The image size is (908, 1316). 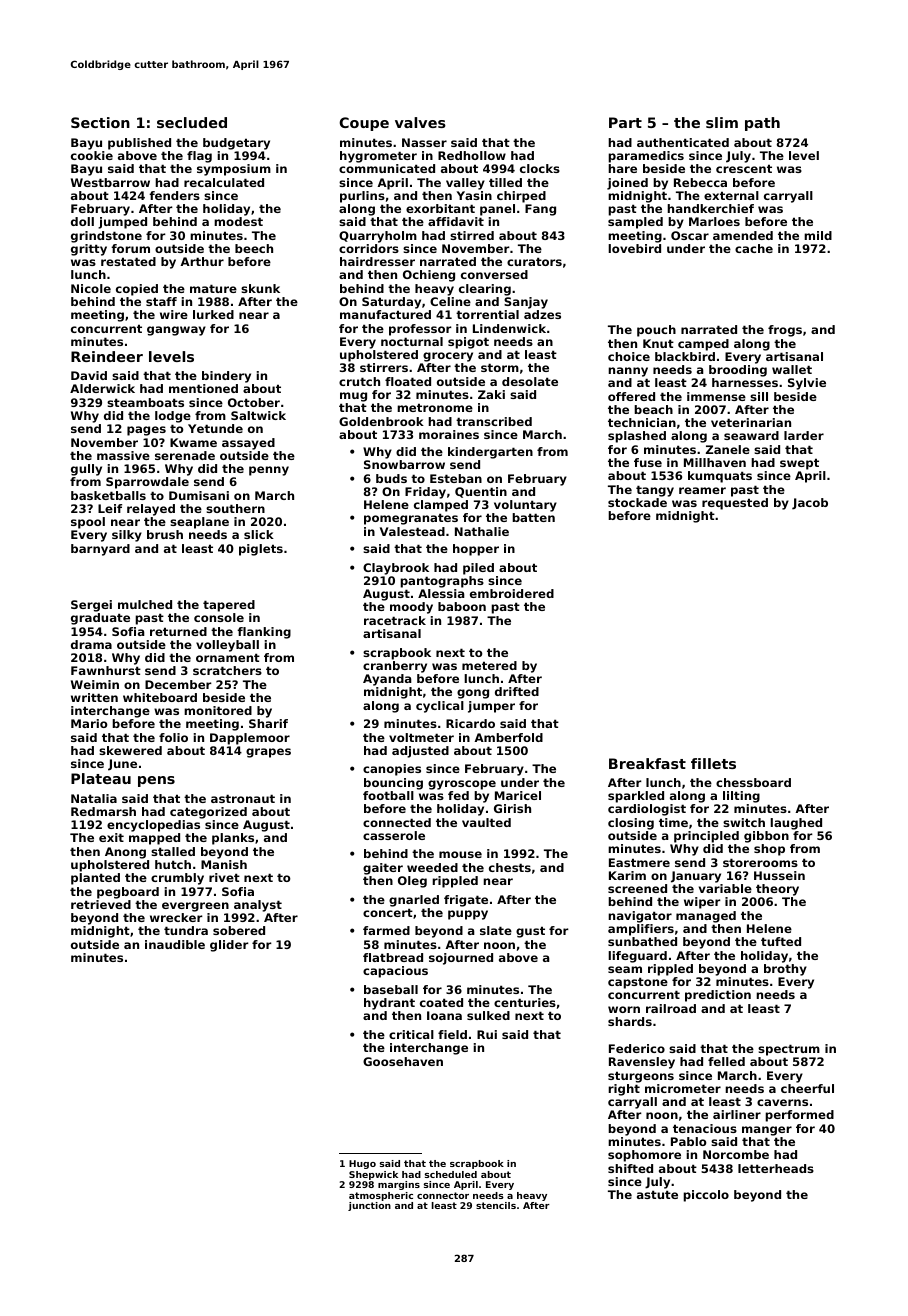 I want to click on Hugo, so click(x=362, y=1164).
